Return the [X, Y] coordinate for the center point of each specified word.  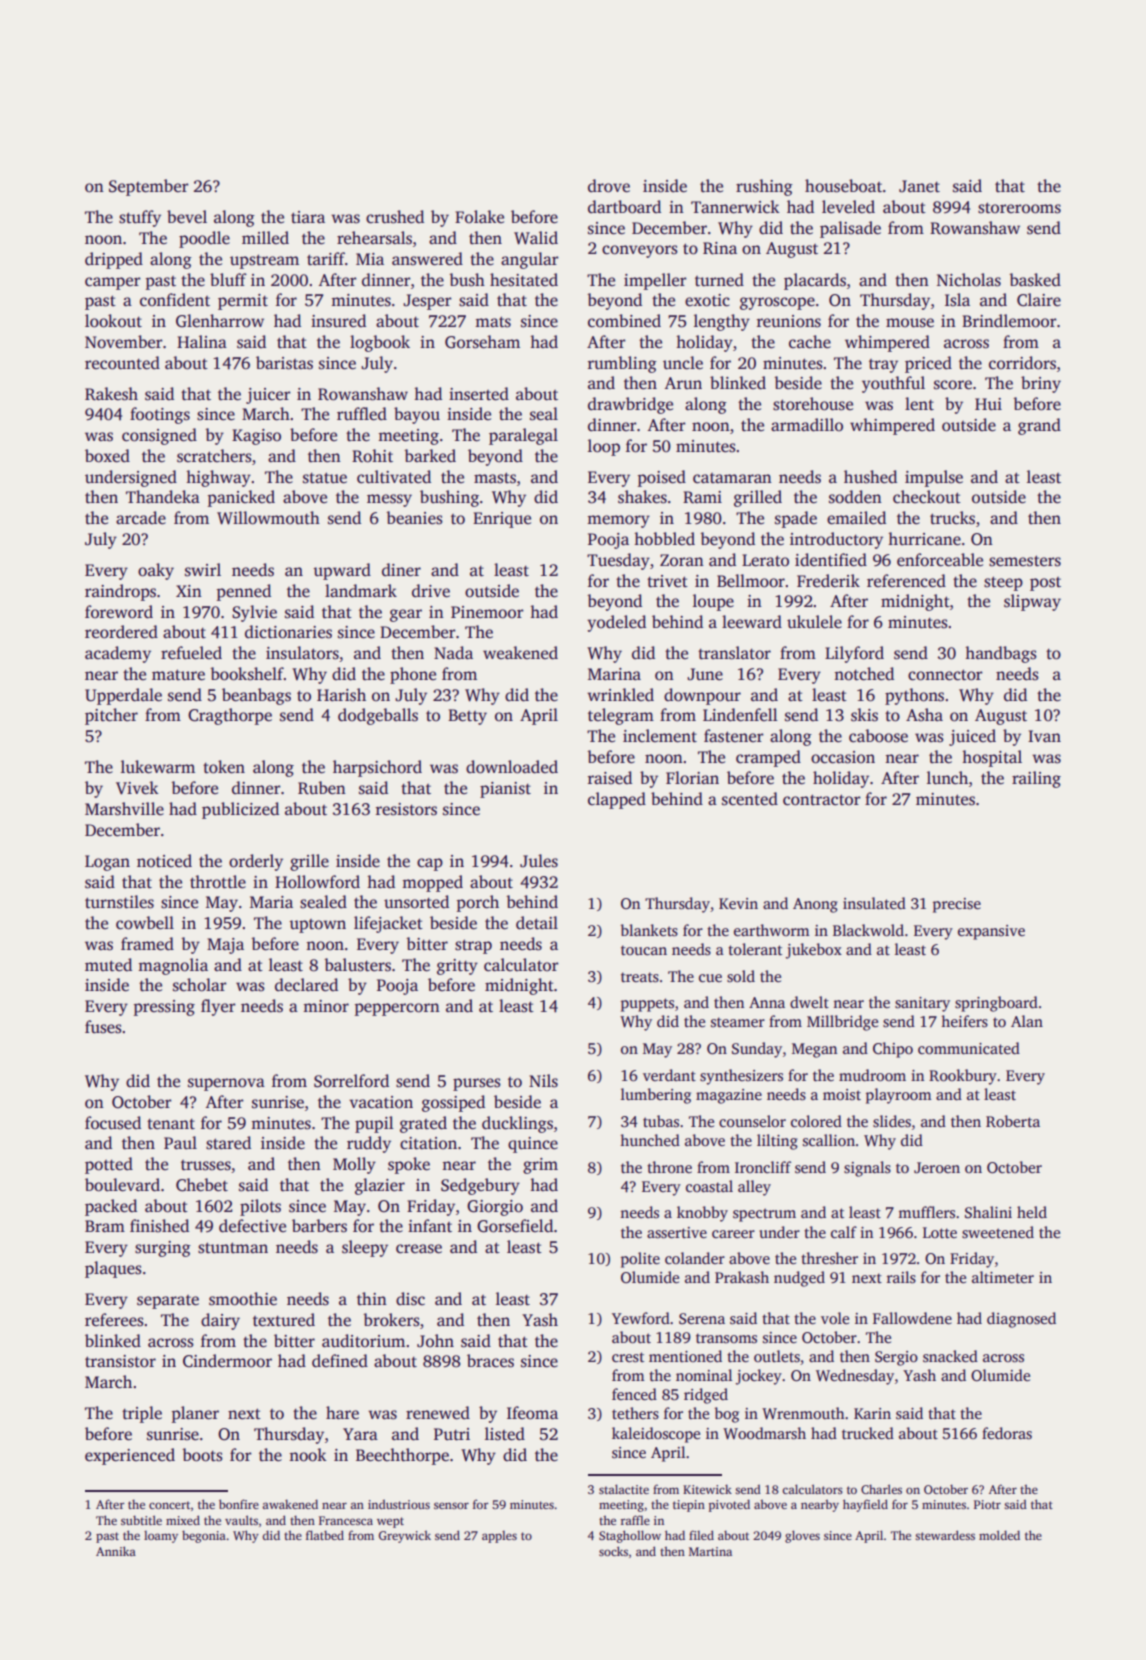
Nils [543, 1081]
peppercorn [397, 1009]
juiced [972, 737]
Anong [815, 905]
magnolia [173, 966]
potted [109, 1165]
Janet [919, 186]
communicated [969, 1048]
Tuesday [618, 561]
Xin [189, 591]
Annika [116, 1551]
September [149, 187]
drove [609, 186]
